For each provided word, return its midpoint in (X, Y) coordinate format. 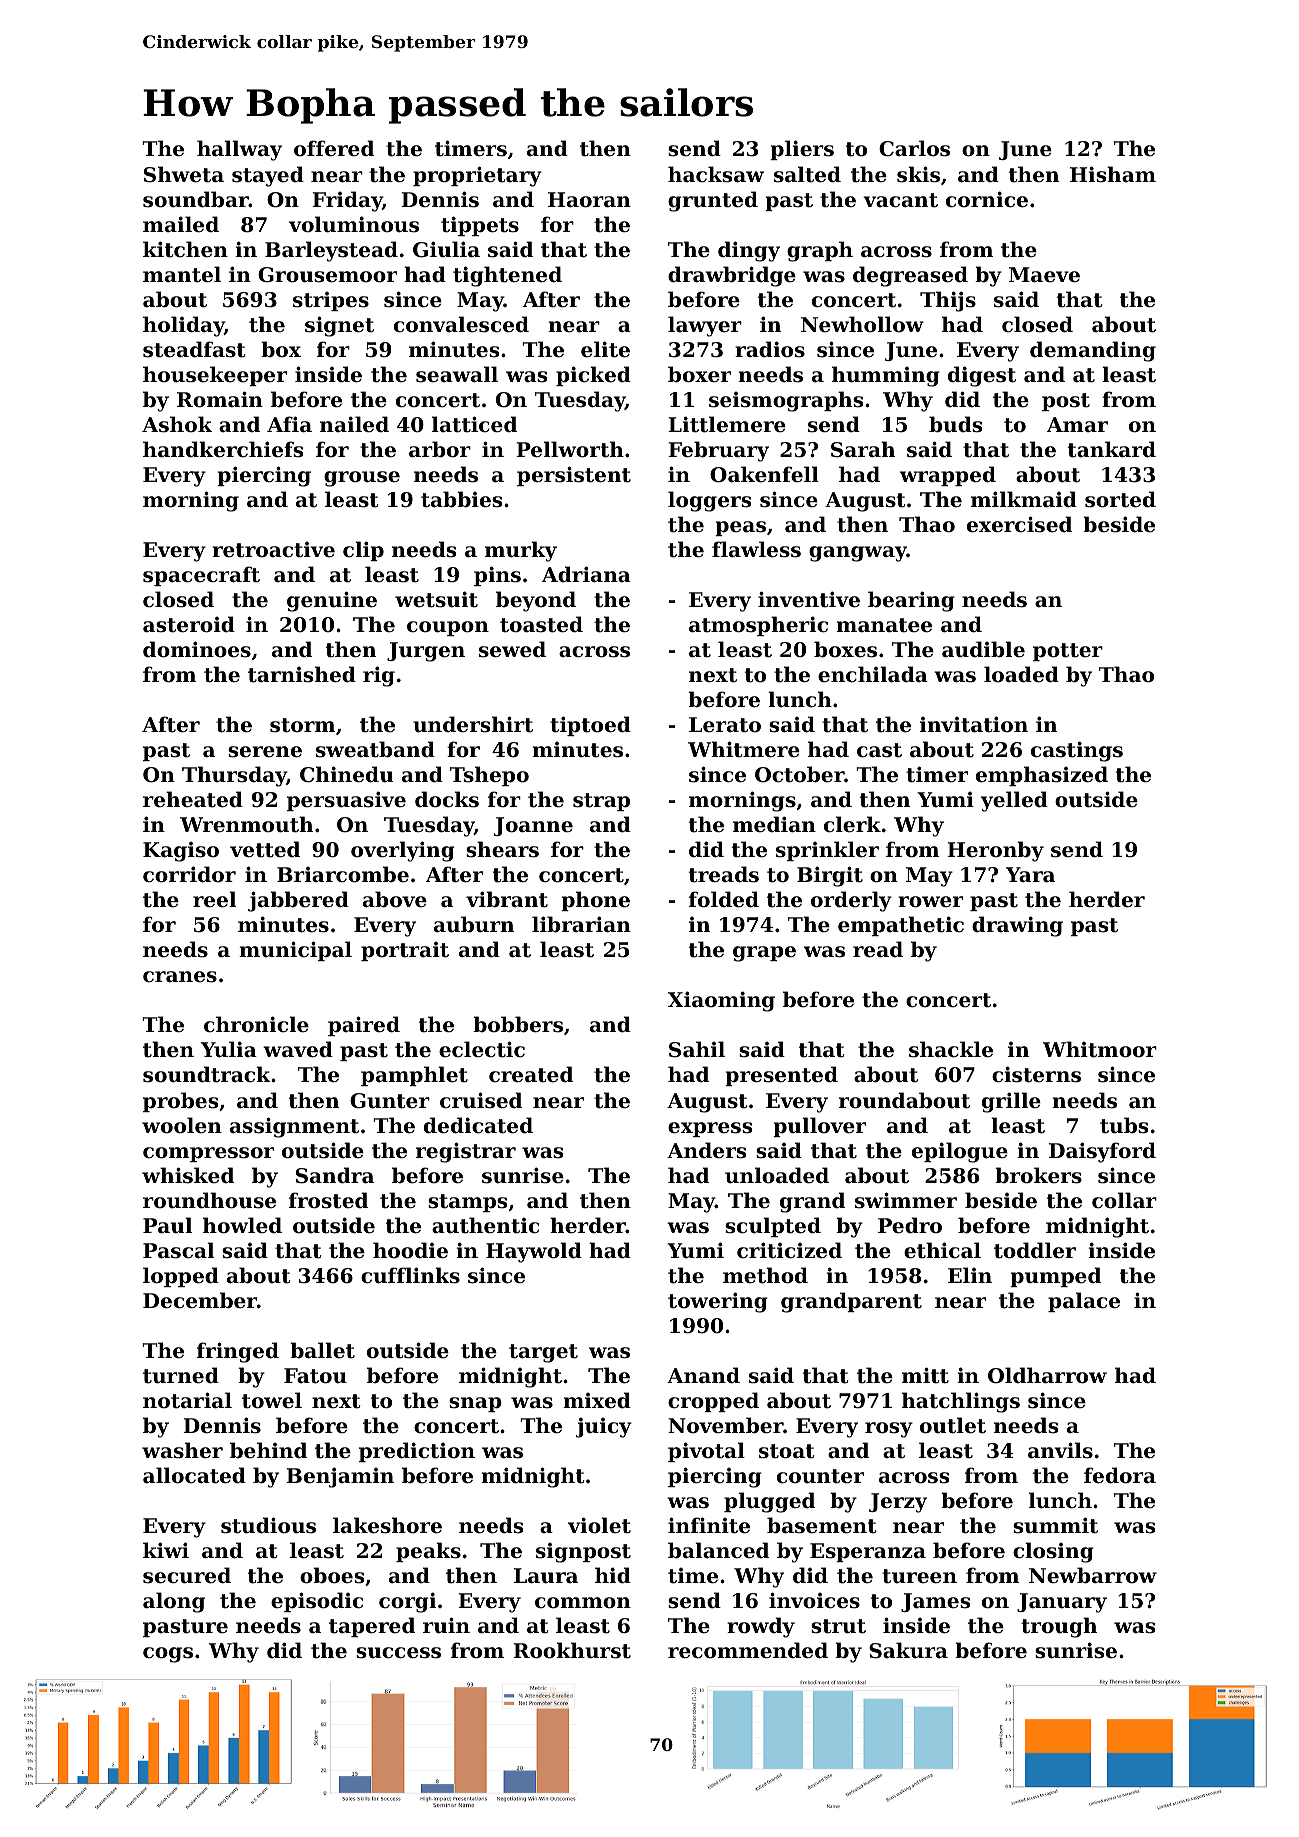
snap (475, 1404)
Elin (970, 1275)
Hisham (1113, 174)
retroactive (273, 550)
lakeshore (387, 1525)
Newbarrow (1093, 1575)
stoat (786, 1451)
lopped (181, 1277)
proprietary (477, 176)
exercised (1019, 524)
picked (593, 376)
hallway (239, 150)
